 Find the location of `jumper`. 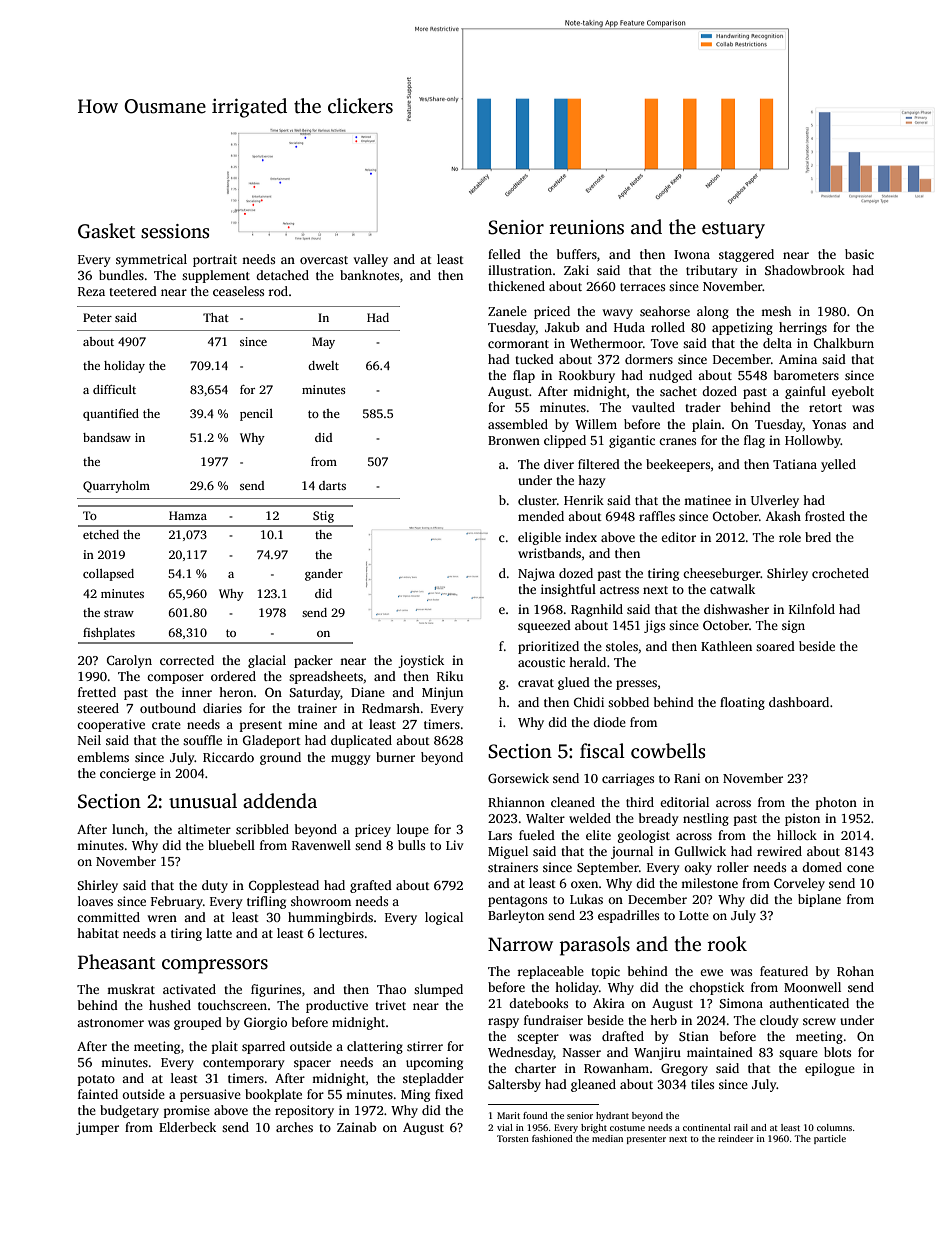

jumper is located at coordinates (97, 1128).
